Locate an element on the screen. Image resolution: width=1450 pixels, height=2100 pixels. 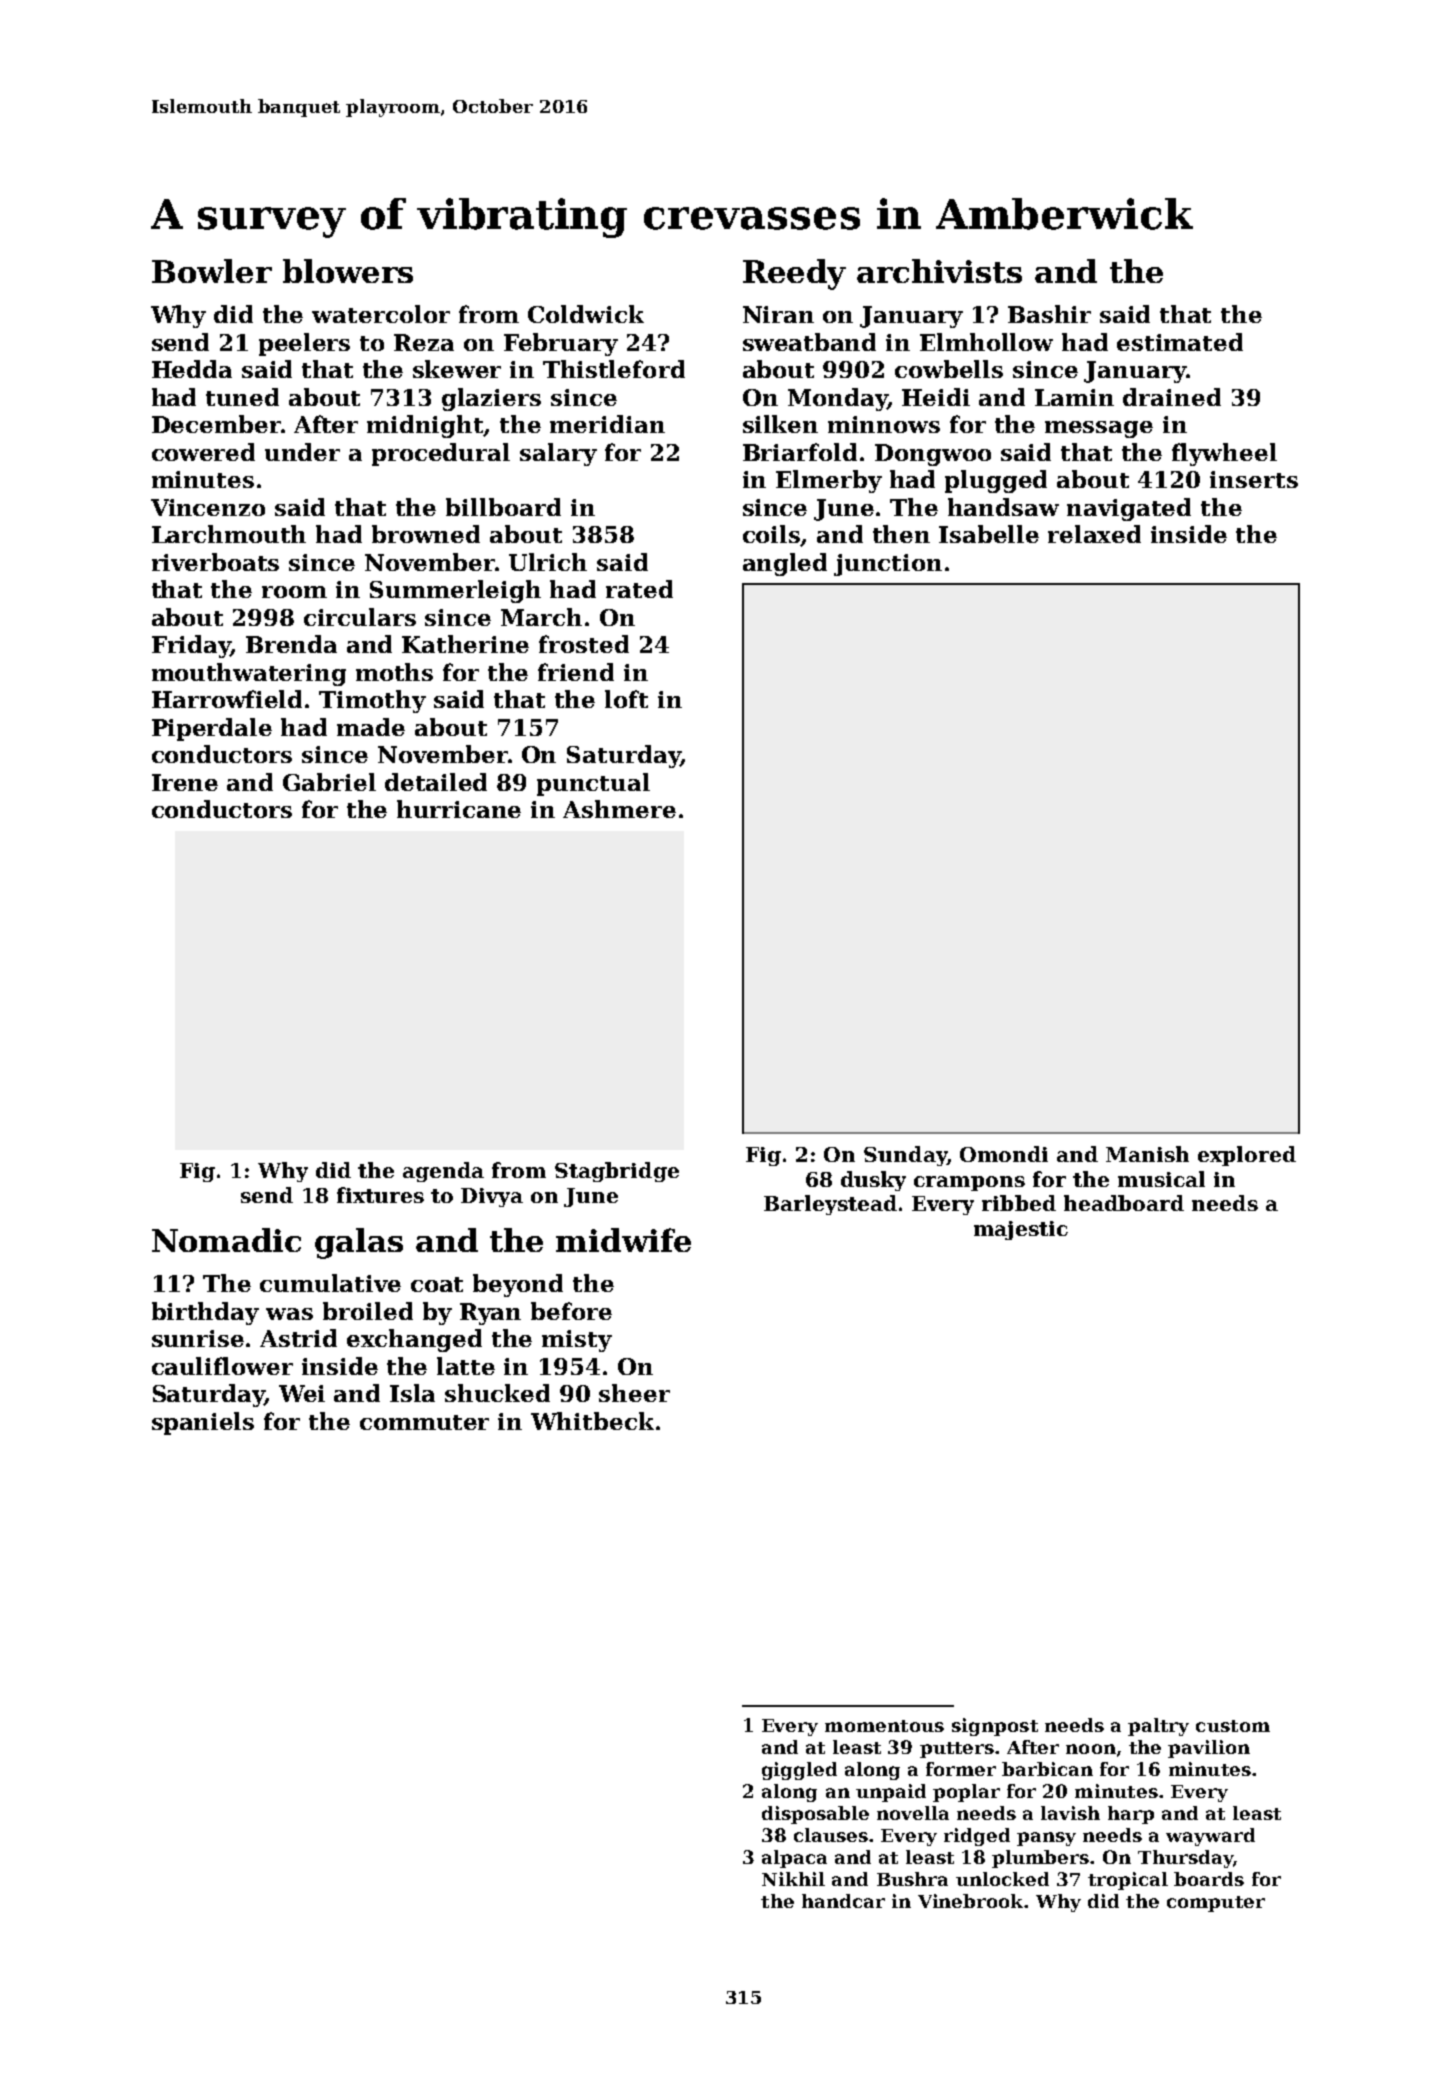
majestic is located at coordinates (1021, 1230).
